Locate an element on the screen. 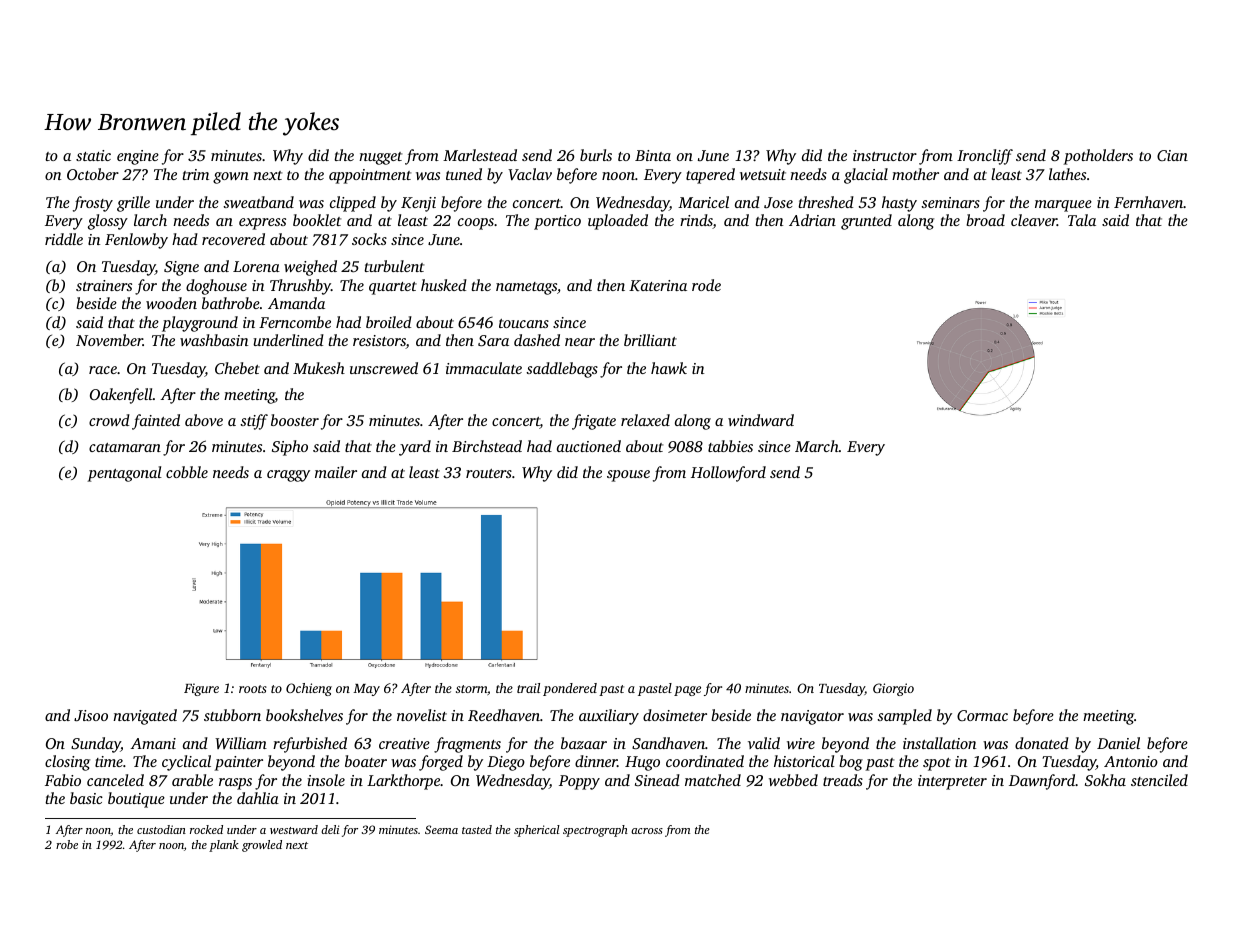 This screenshot has height=952, width=1233. Hollowford is located at coordinates (728, 474).
